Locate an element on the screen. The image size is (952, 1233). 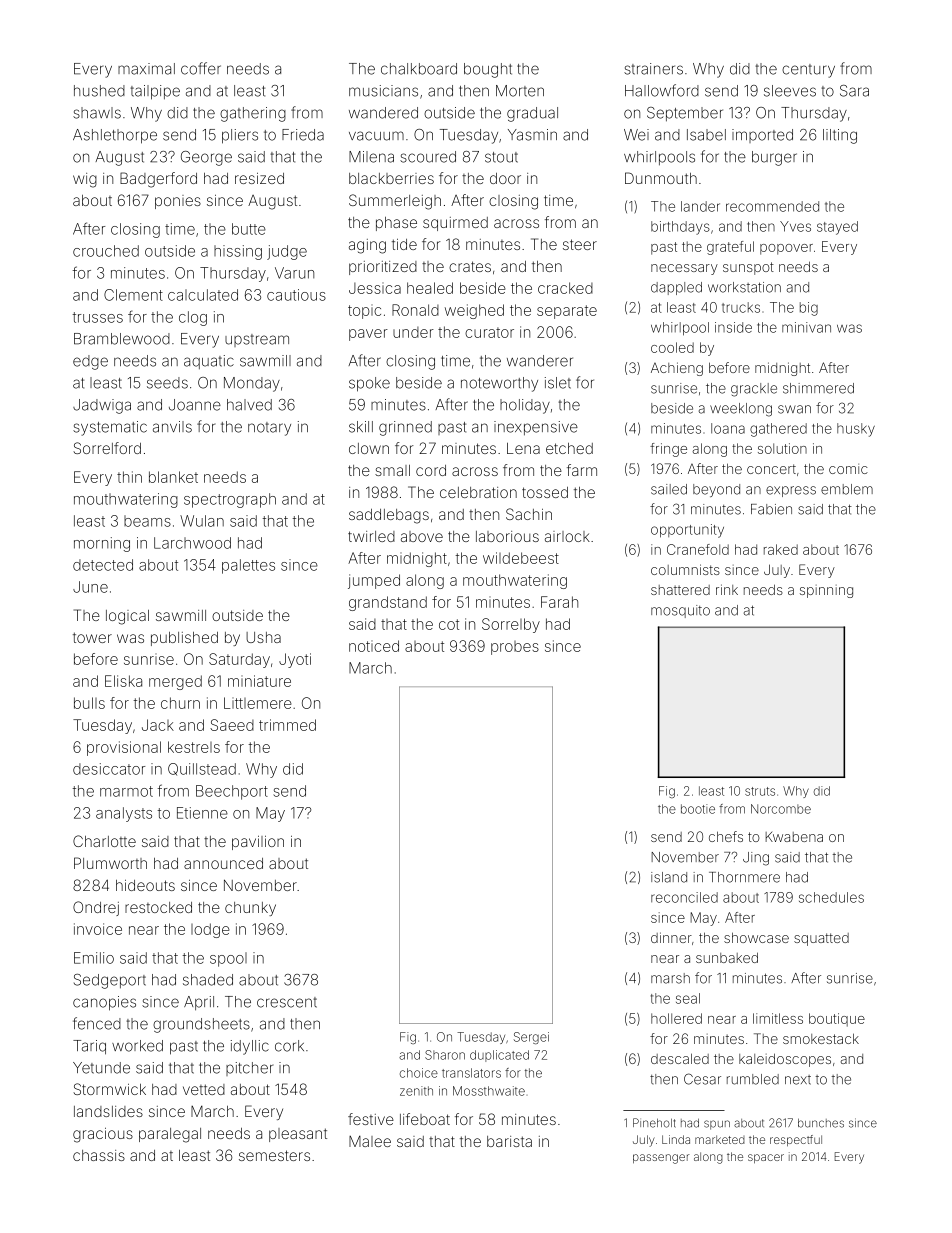
bunches is located at coordinates (821, 1123).
